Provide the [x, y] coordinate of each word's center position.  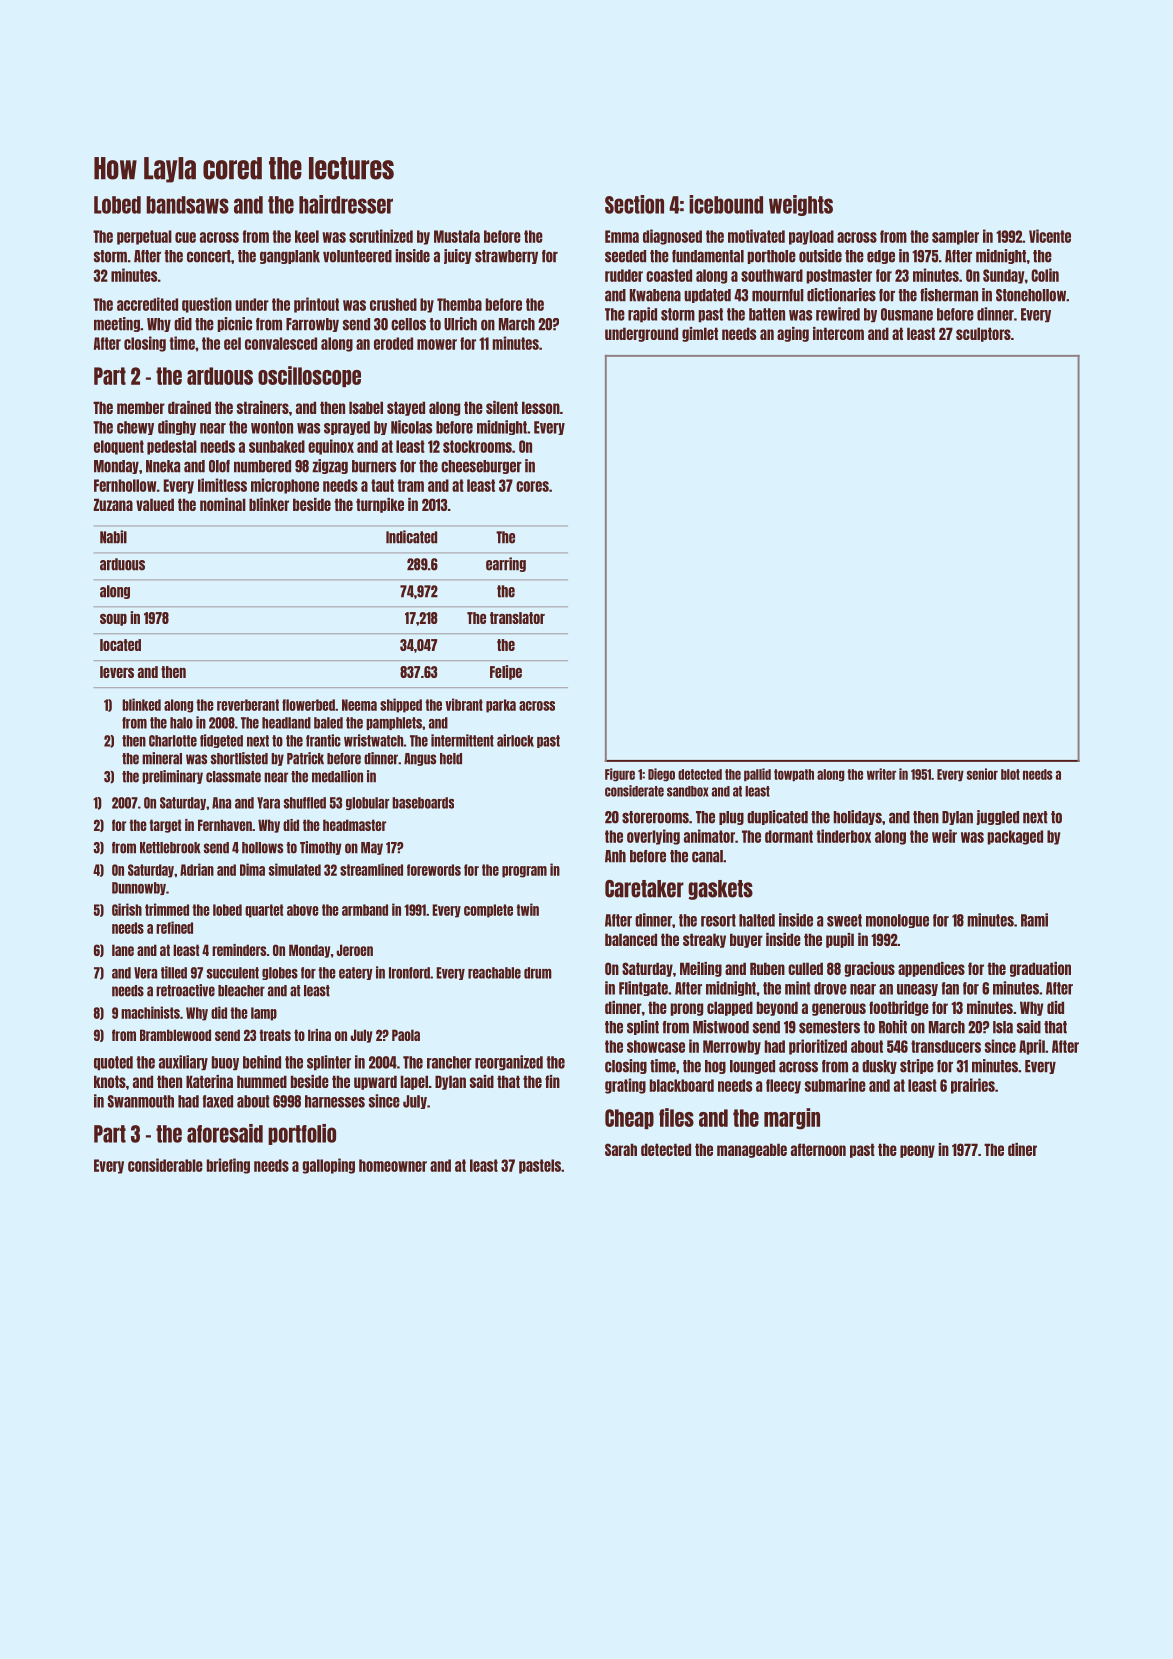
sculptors [983, 334]
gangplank [290, 257]
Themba [459, 304]
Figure [620, 775]
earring [506, 564]
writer [881, 774]
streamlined [371, 869]
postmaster [839, 276]
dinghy [177, 427]
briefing [228, 1166]
